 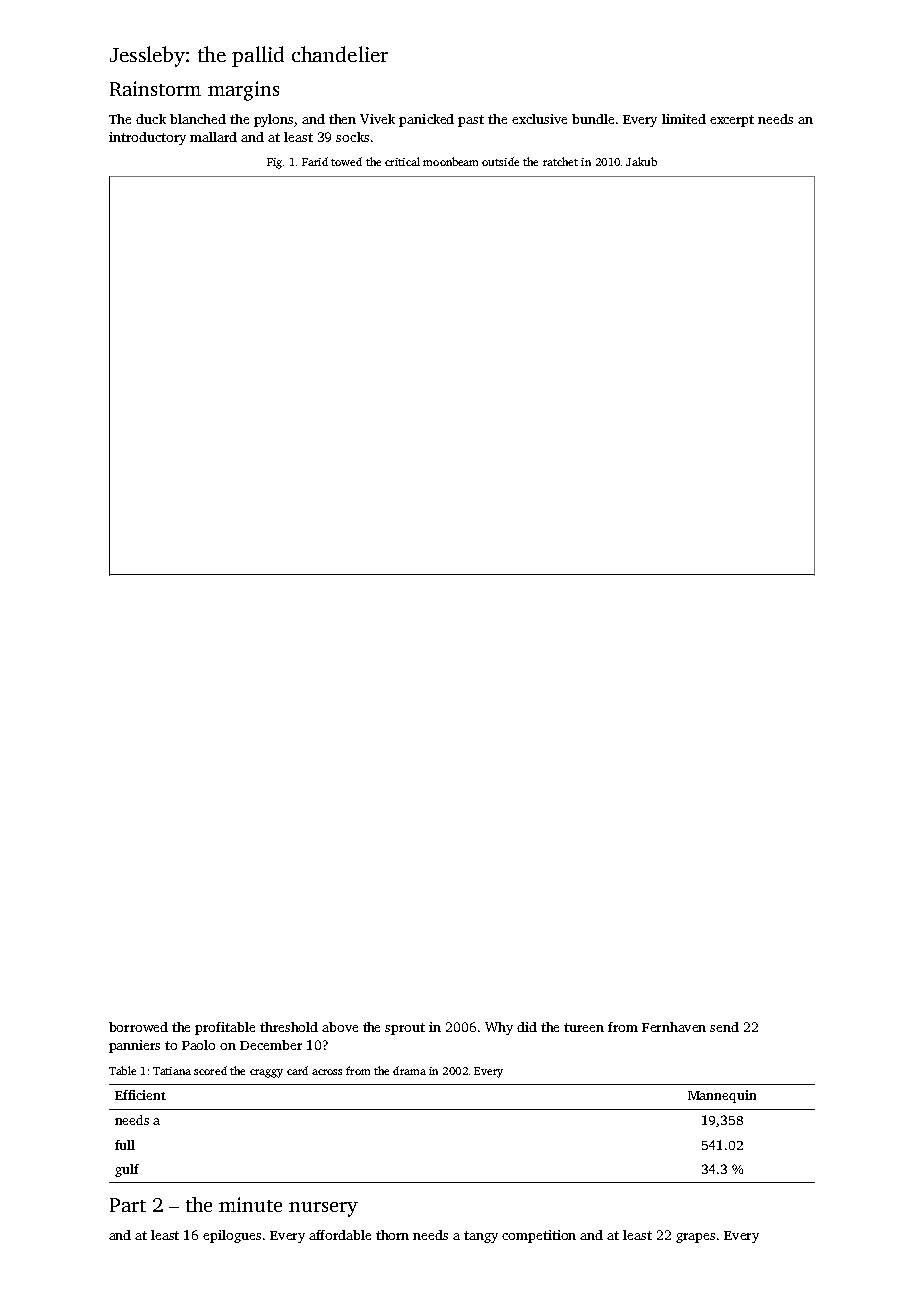 What do you see at coordinates (323, 1209) in the screenshot?
I see `nursery` at bounding box center [323, 1209].
